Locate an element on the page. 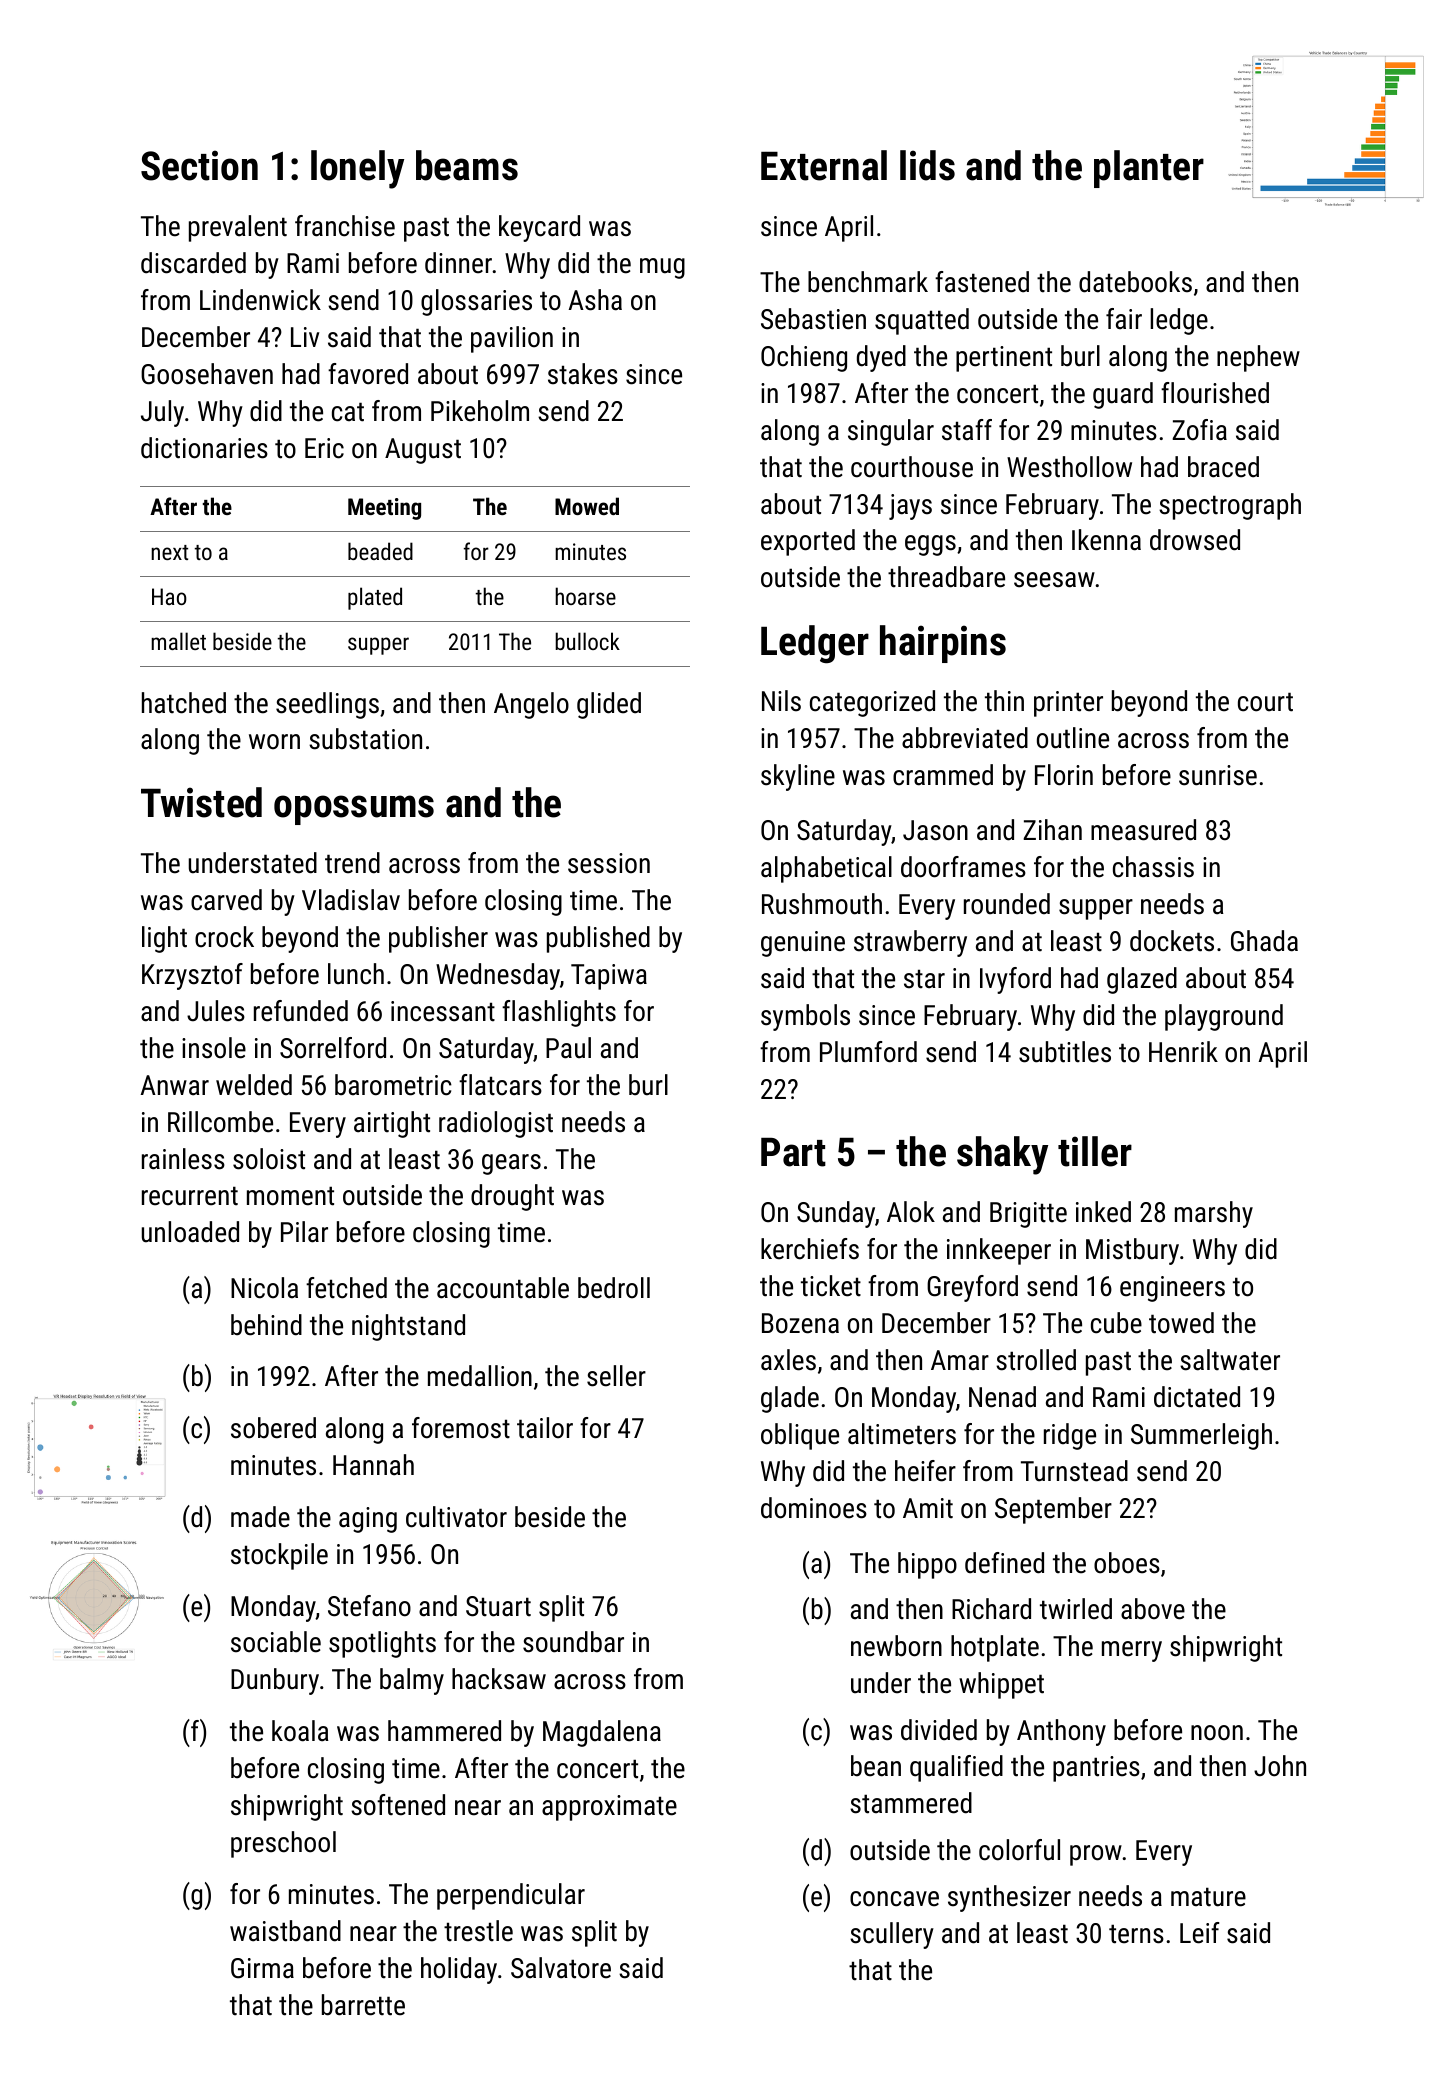 Image resolution: width=1450 pixels, height=2100 pixels. External is located at coordinates (824, 165).
